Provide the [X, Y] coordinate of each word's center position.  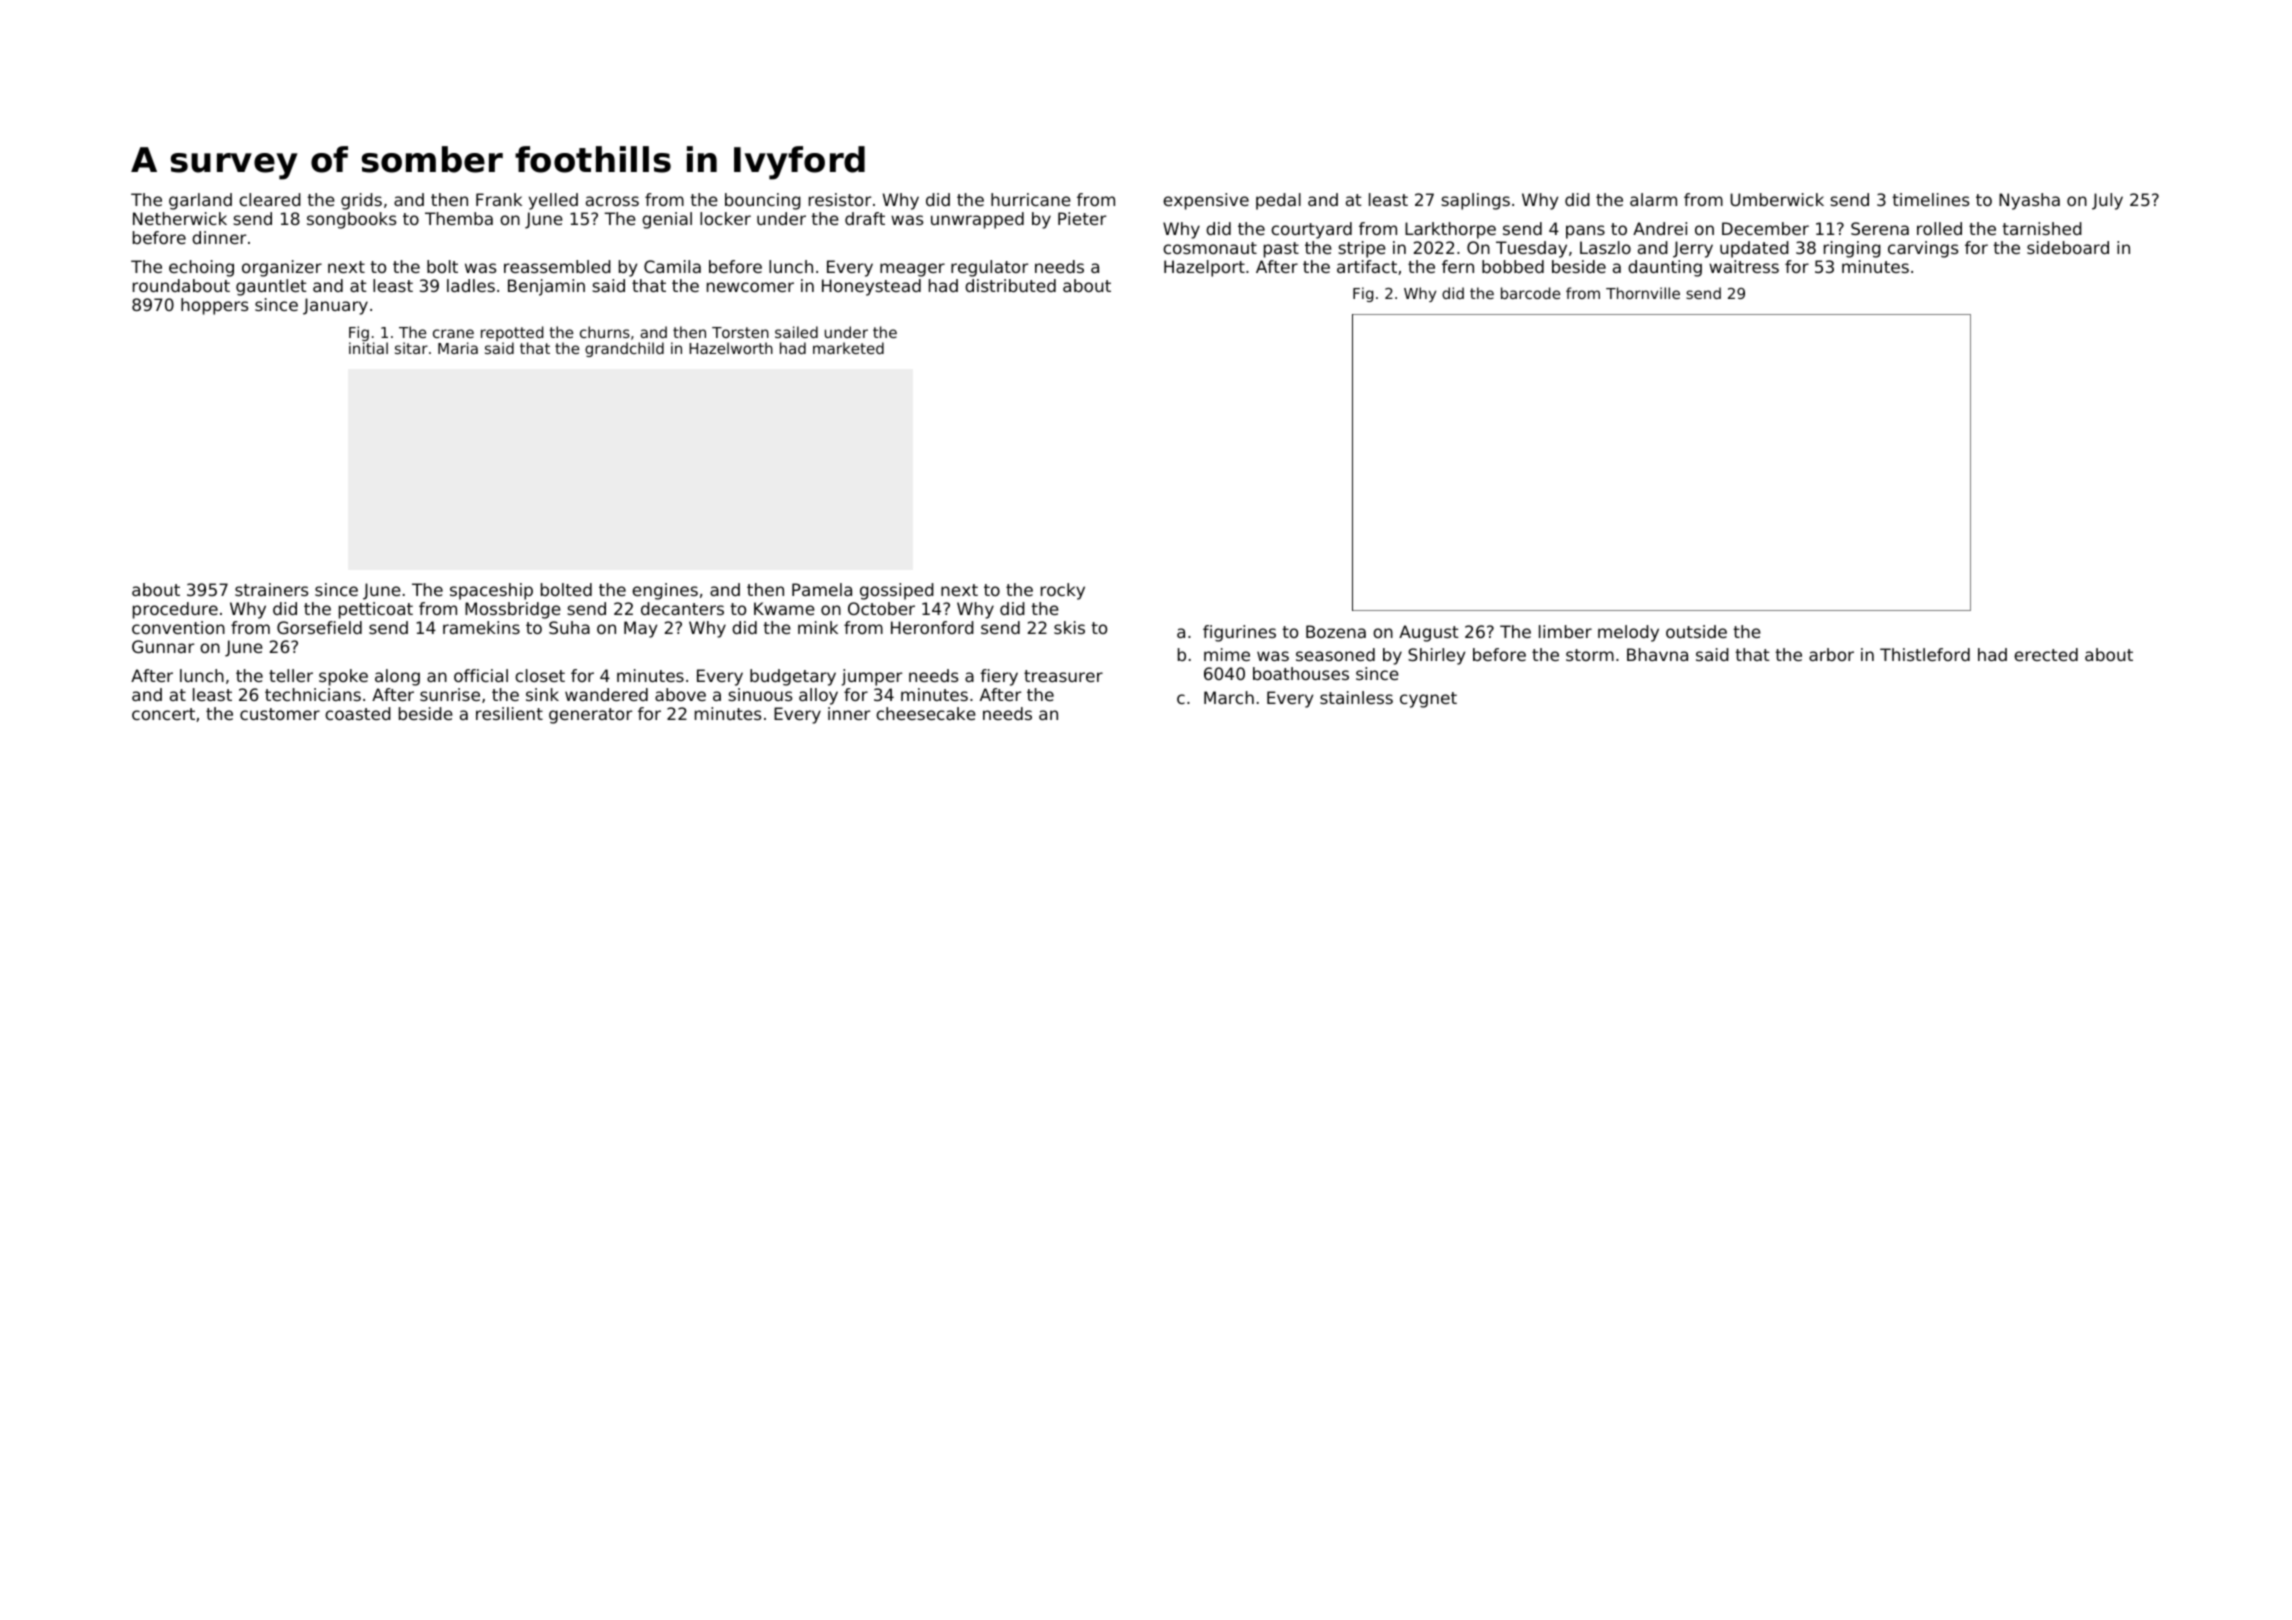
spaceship [491, 591]
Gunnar [163, 646]
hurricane [1031, 199]
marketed [848, 348]
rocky [1063, 591]
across [612, 201]
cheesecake [926, 713]
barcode [1530, 293]
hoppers [214, 306]
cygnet [1428, 700]
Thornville [1643, 293]
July [2107, 201]
